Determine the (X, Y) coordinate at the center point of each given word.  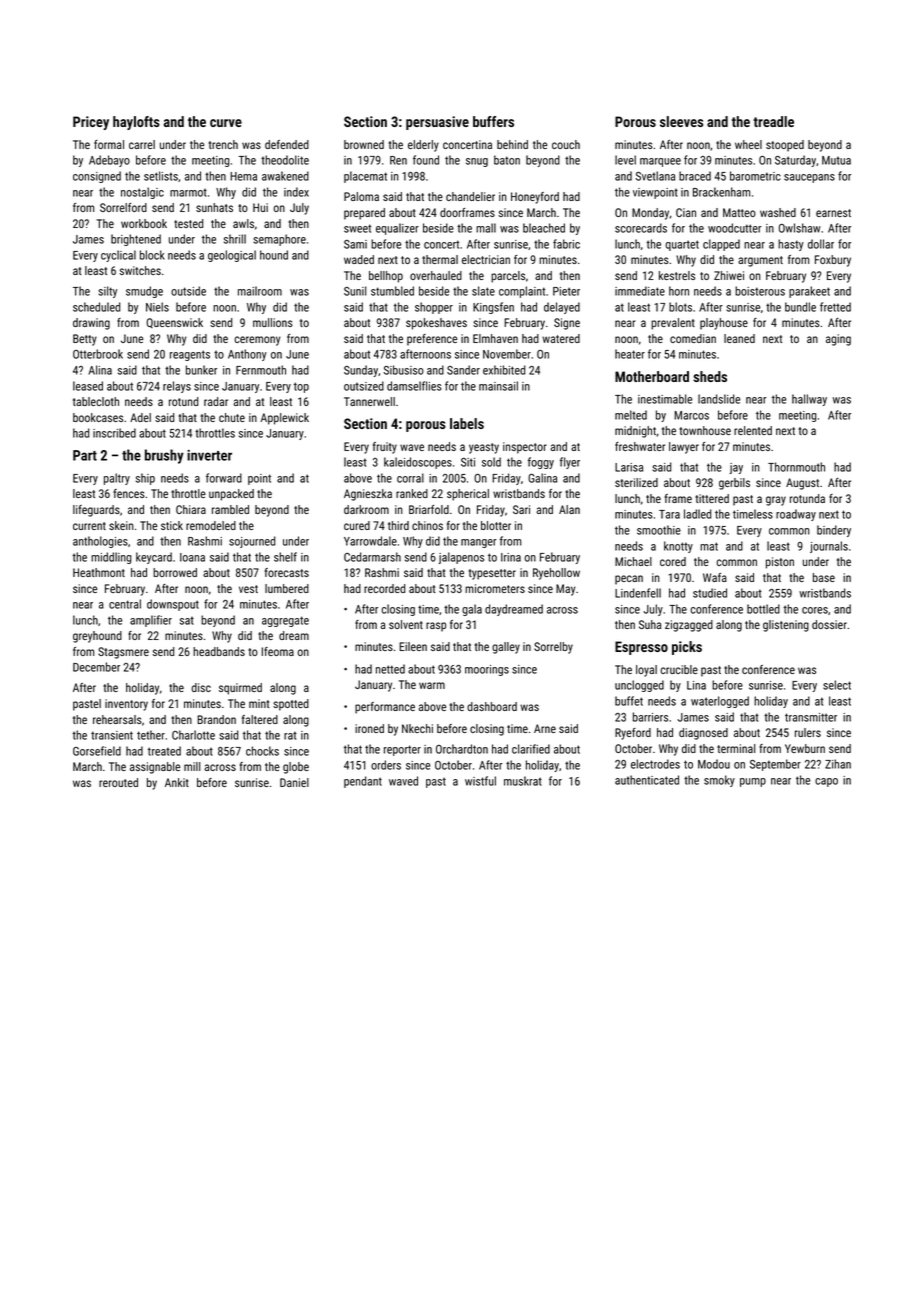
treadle (773, 121)
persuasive (437, 123)
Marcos (691, 415)
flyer (570, 463)
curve (226, 123)
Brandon (216, 719)
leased (88, 386)
